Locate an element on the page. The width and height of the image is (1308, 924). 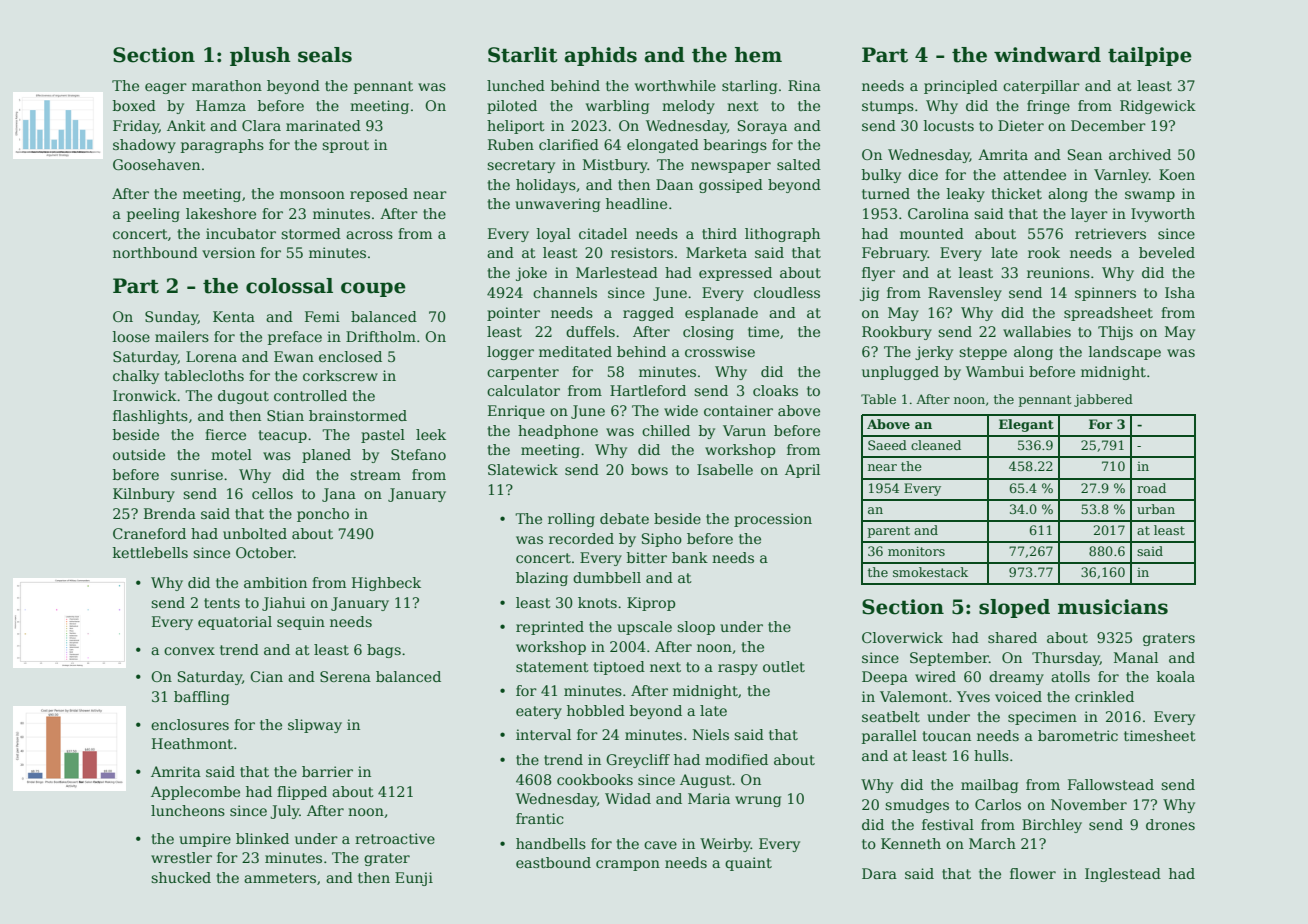
windward is located at coordinates (1047, 55).
